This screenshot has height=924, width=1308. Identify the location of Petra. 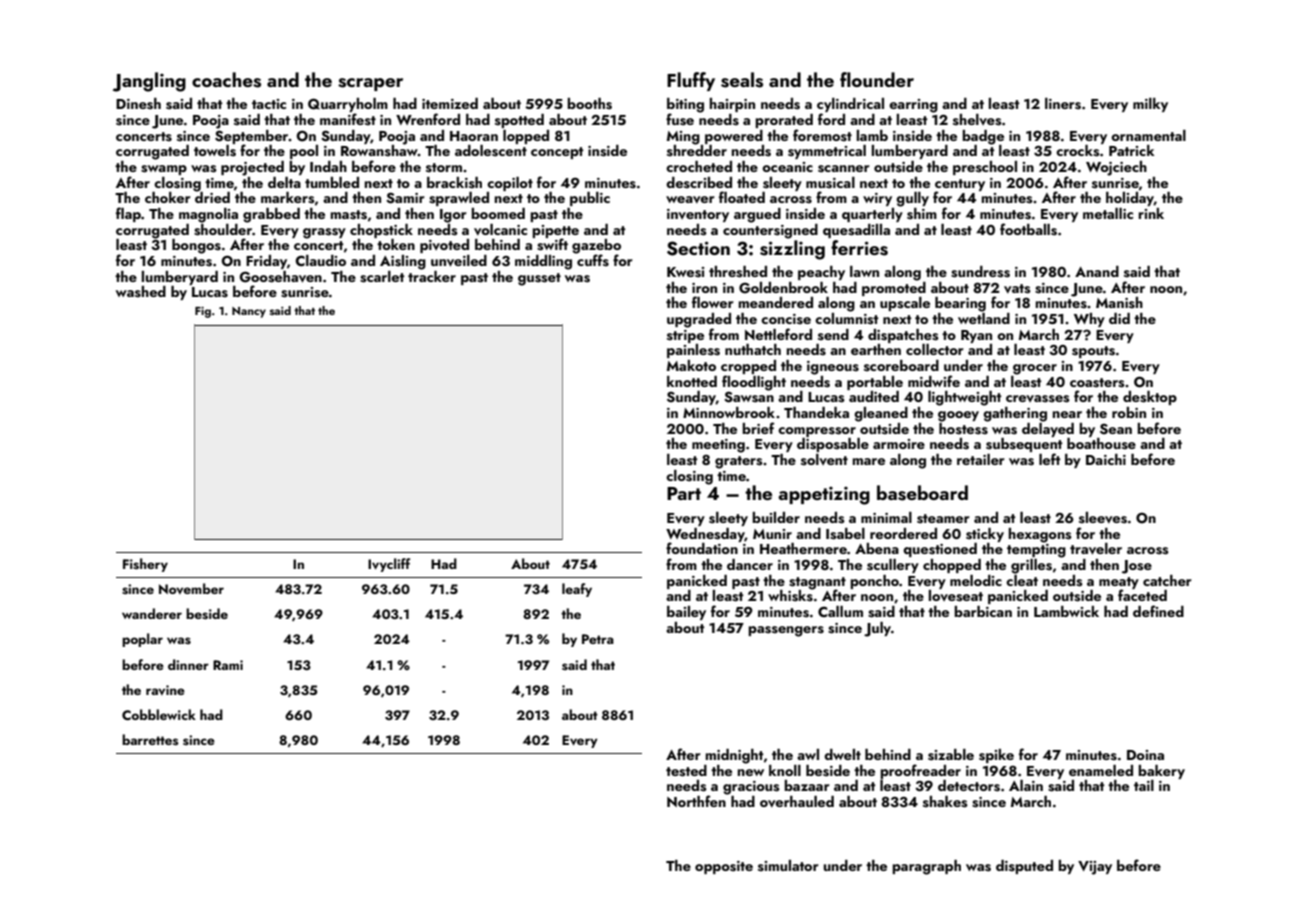
(598, 639).
